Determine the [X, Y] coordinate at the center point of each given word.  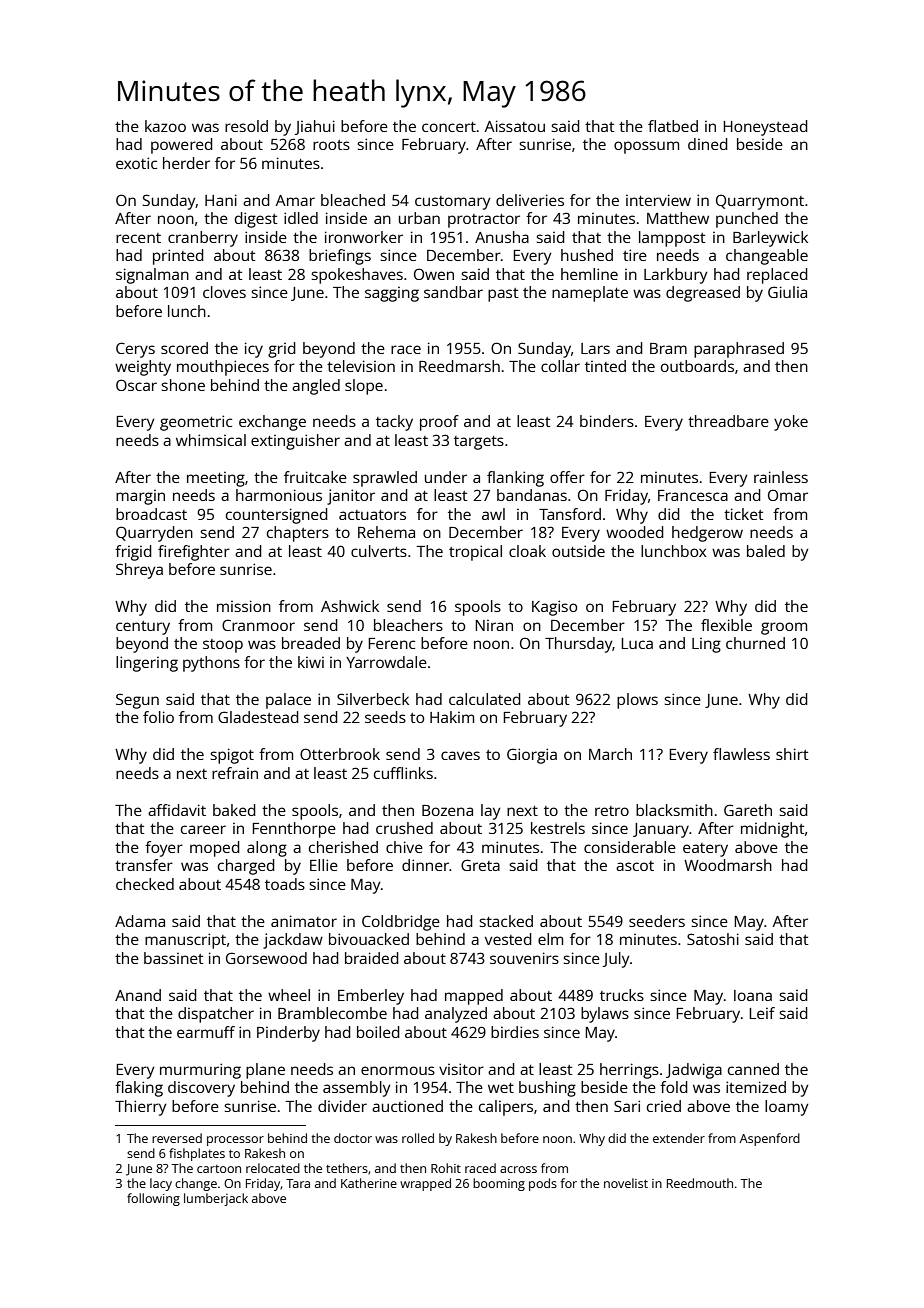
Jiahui [314, 127]
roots [331, 145]
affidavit [177, 810]
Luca [637, 643]
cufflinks [403, 773]
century [143, 628]
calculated [485, 699]
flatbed [673, 126]
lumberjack [216, 1199]
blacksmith [674, 810]
